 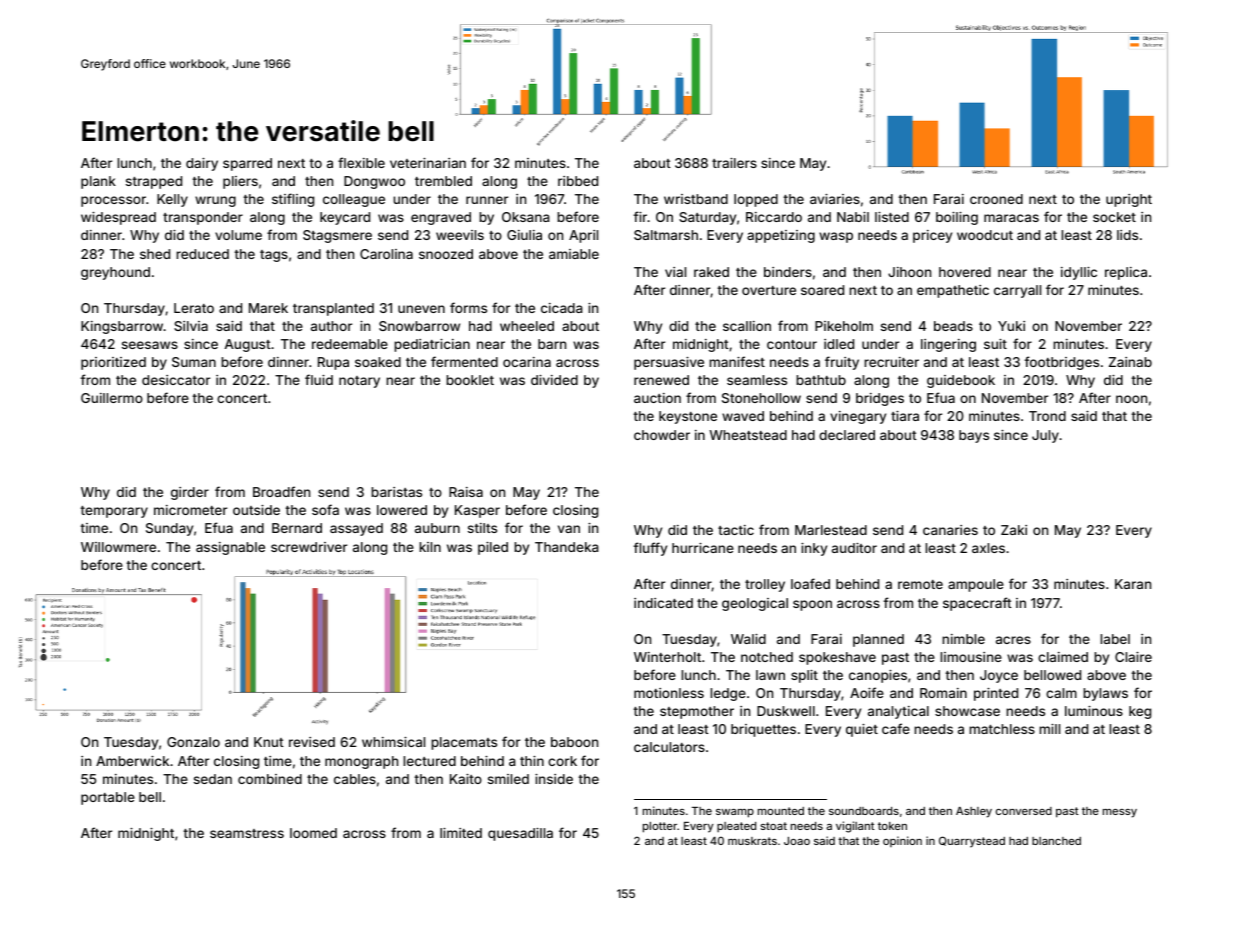 I want to click on cables, so click(x=355, y=779).
